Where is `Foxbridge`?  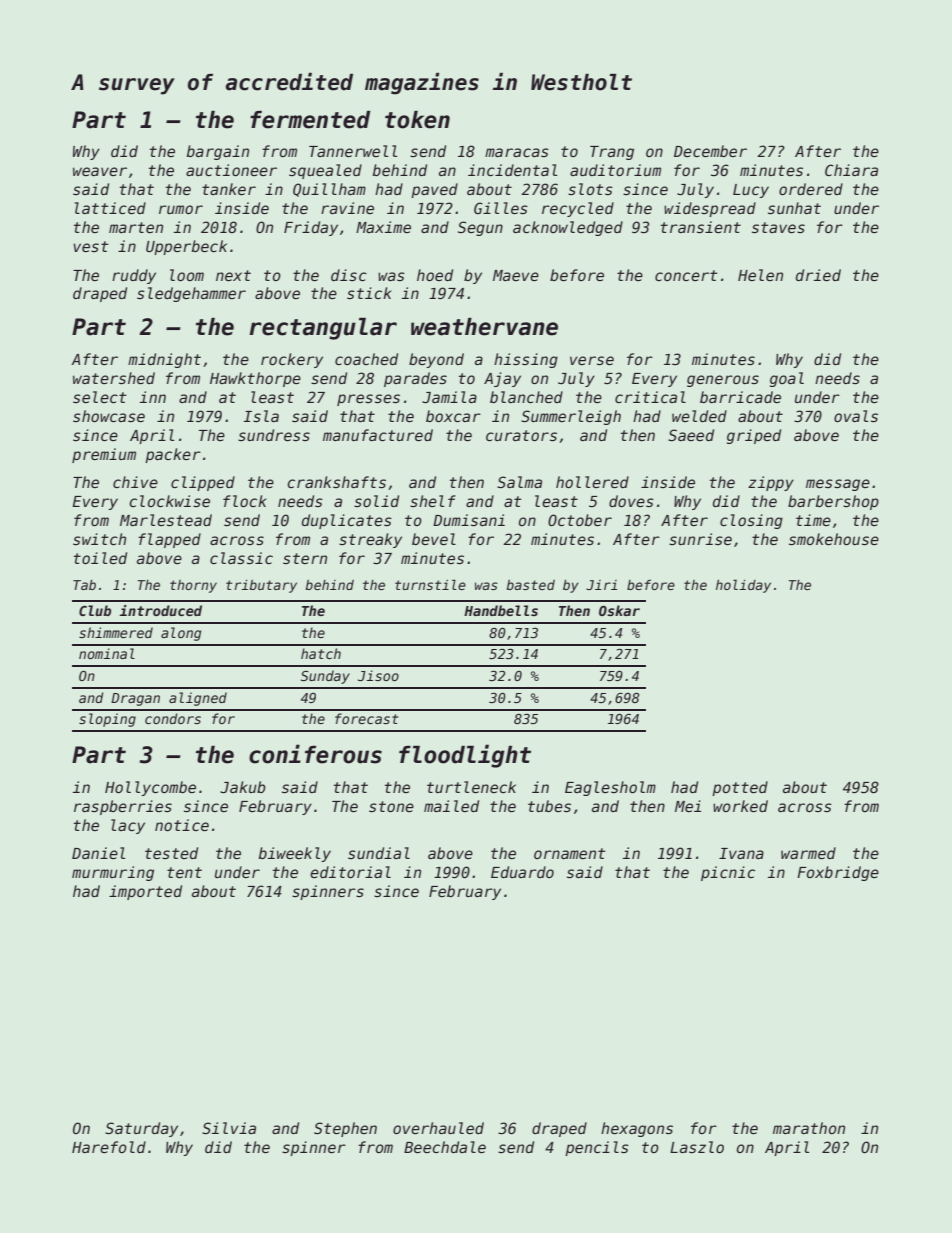 Foxbridge is located at coordinates (838, 873).
